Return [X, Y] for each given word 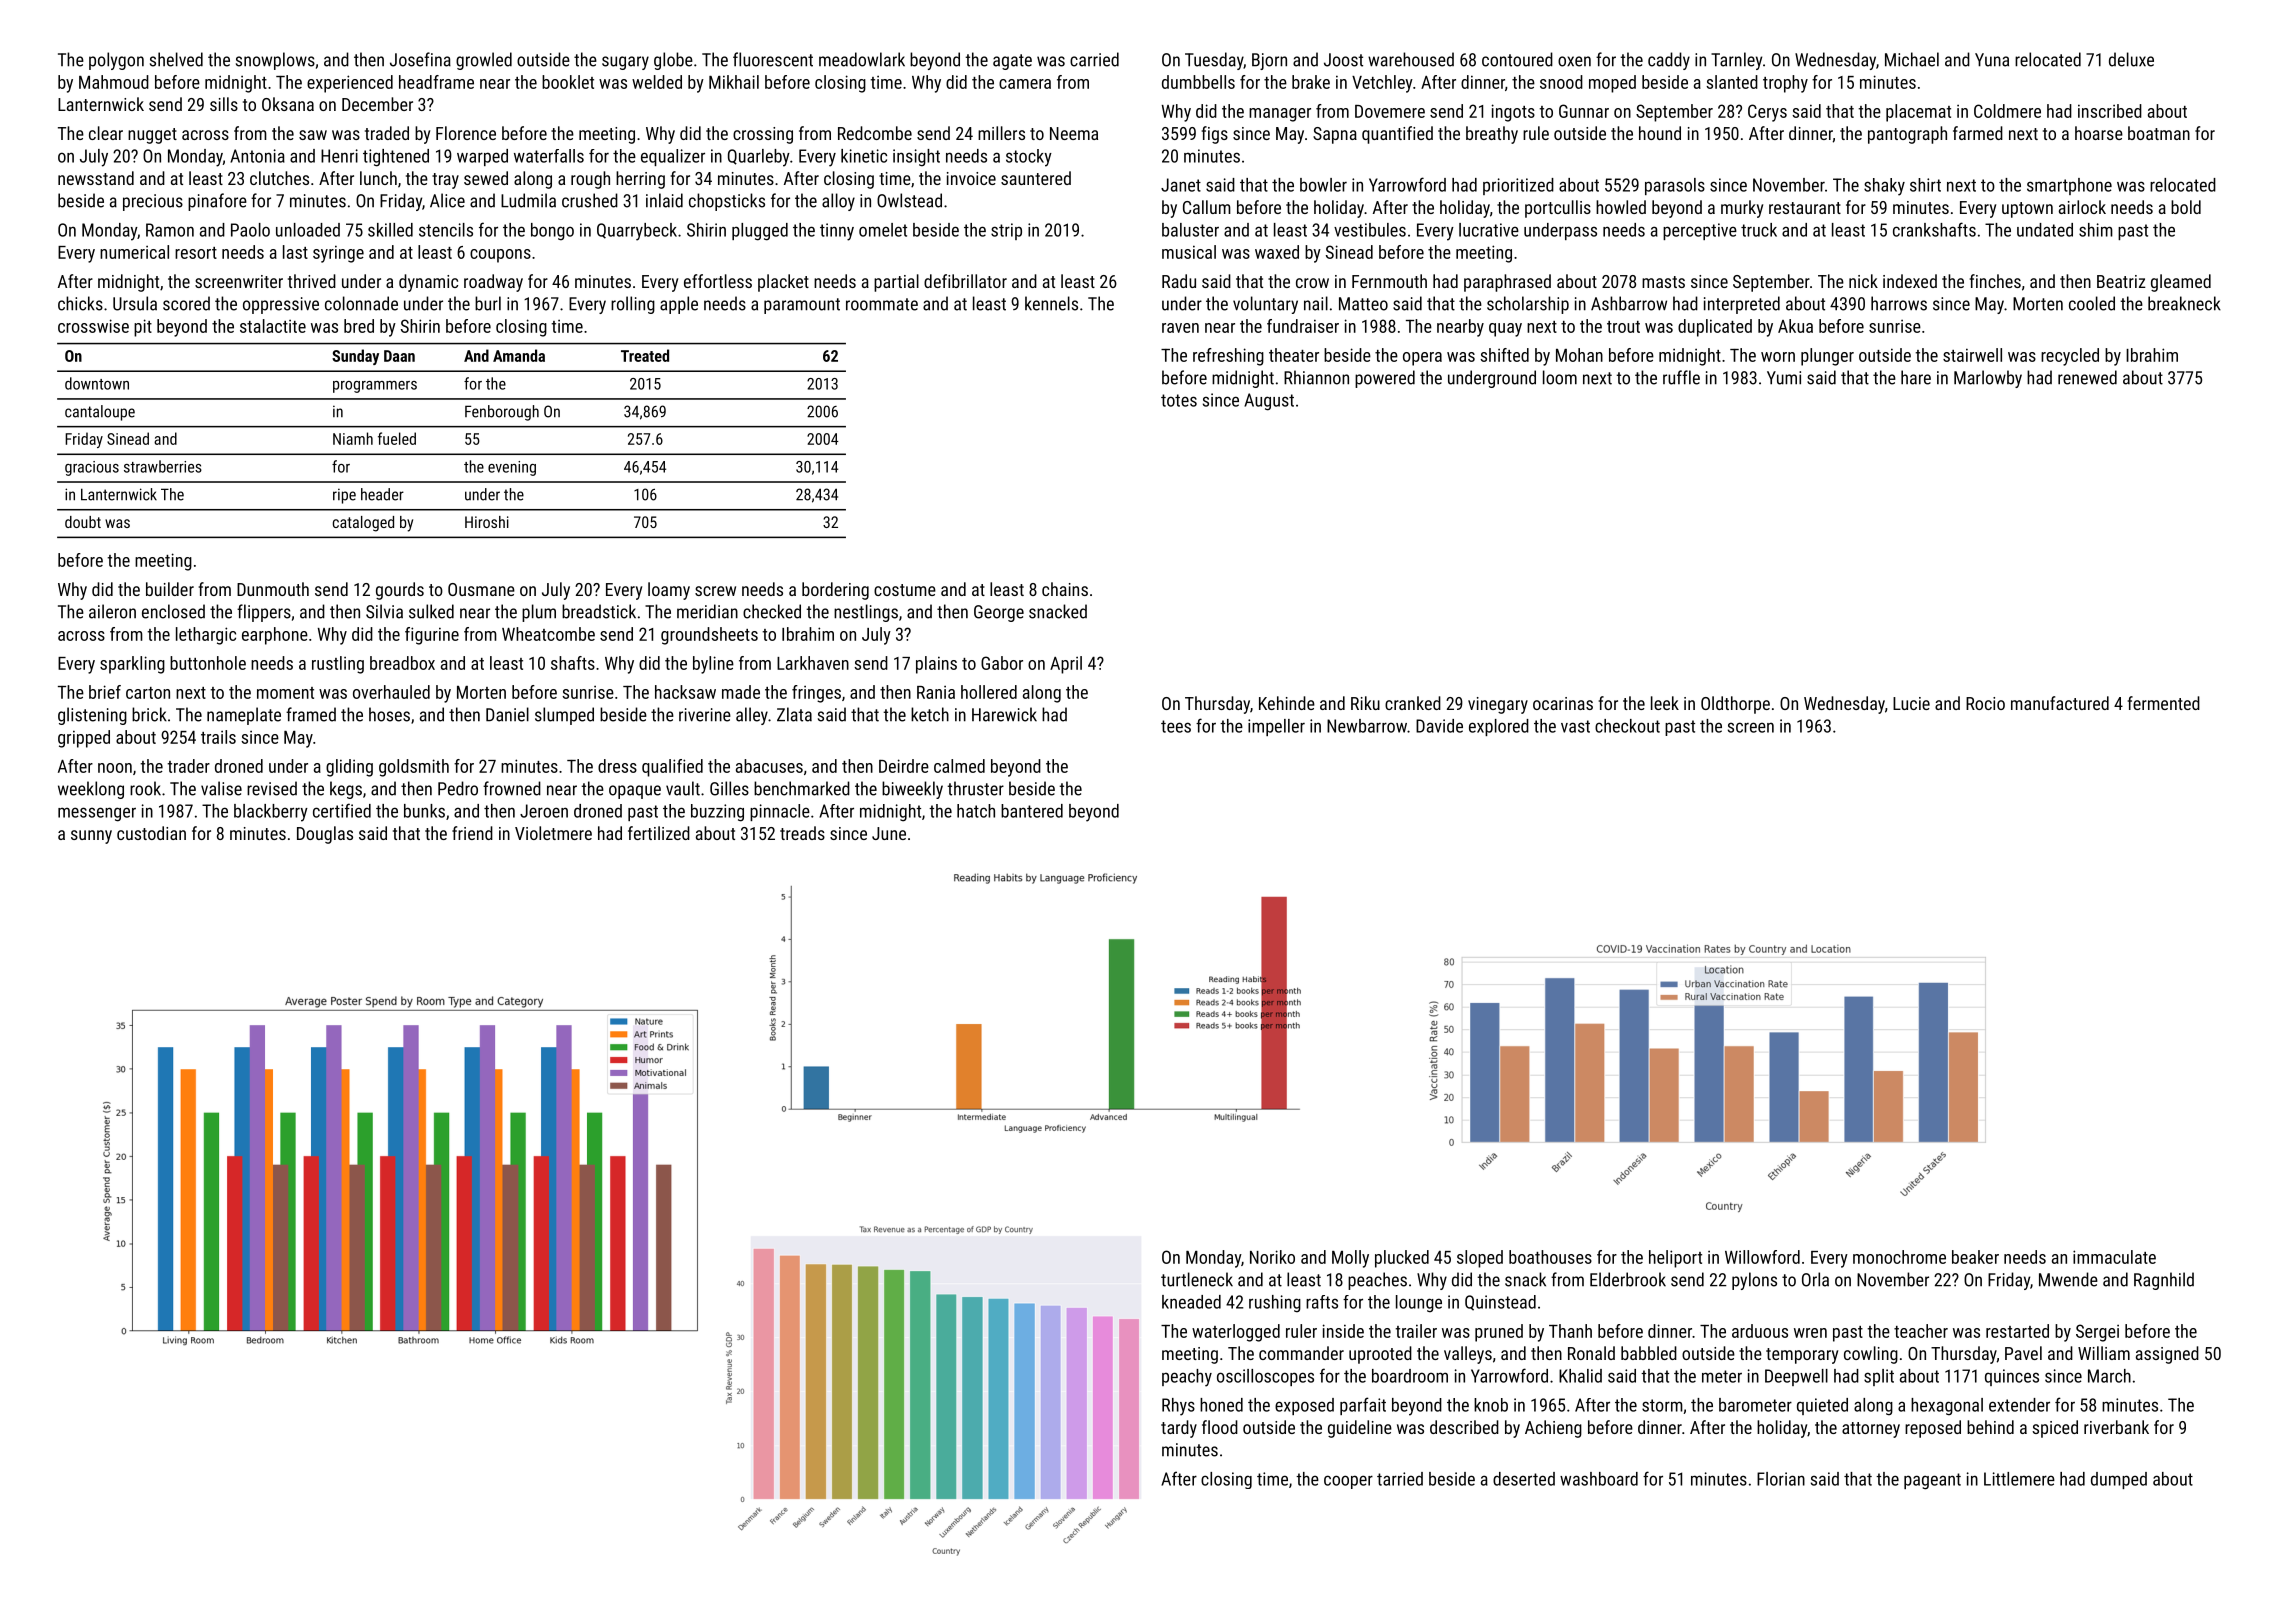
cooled [2092, 303]
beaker [1975, 1257]
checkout [1627, 726]
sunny [91, 837]
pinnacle [780, 812]
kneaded [1191, 1302]
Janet [1181, 185]
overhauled [391, 692]
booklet [568, 82]
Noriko [1272, 1257]
